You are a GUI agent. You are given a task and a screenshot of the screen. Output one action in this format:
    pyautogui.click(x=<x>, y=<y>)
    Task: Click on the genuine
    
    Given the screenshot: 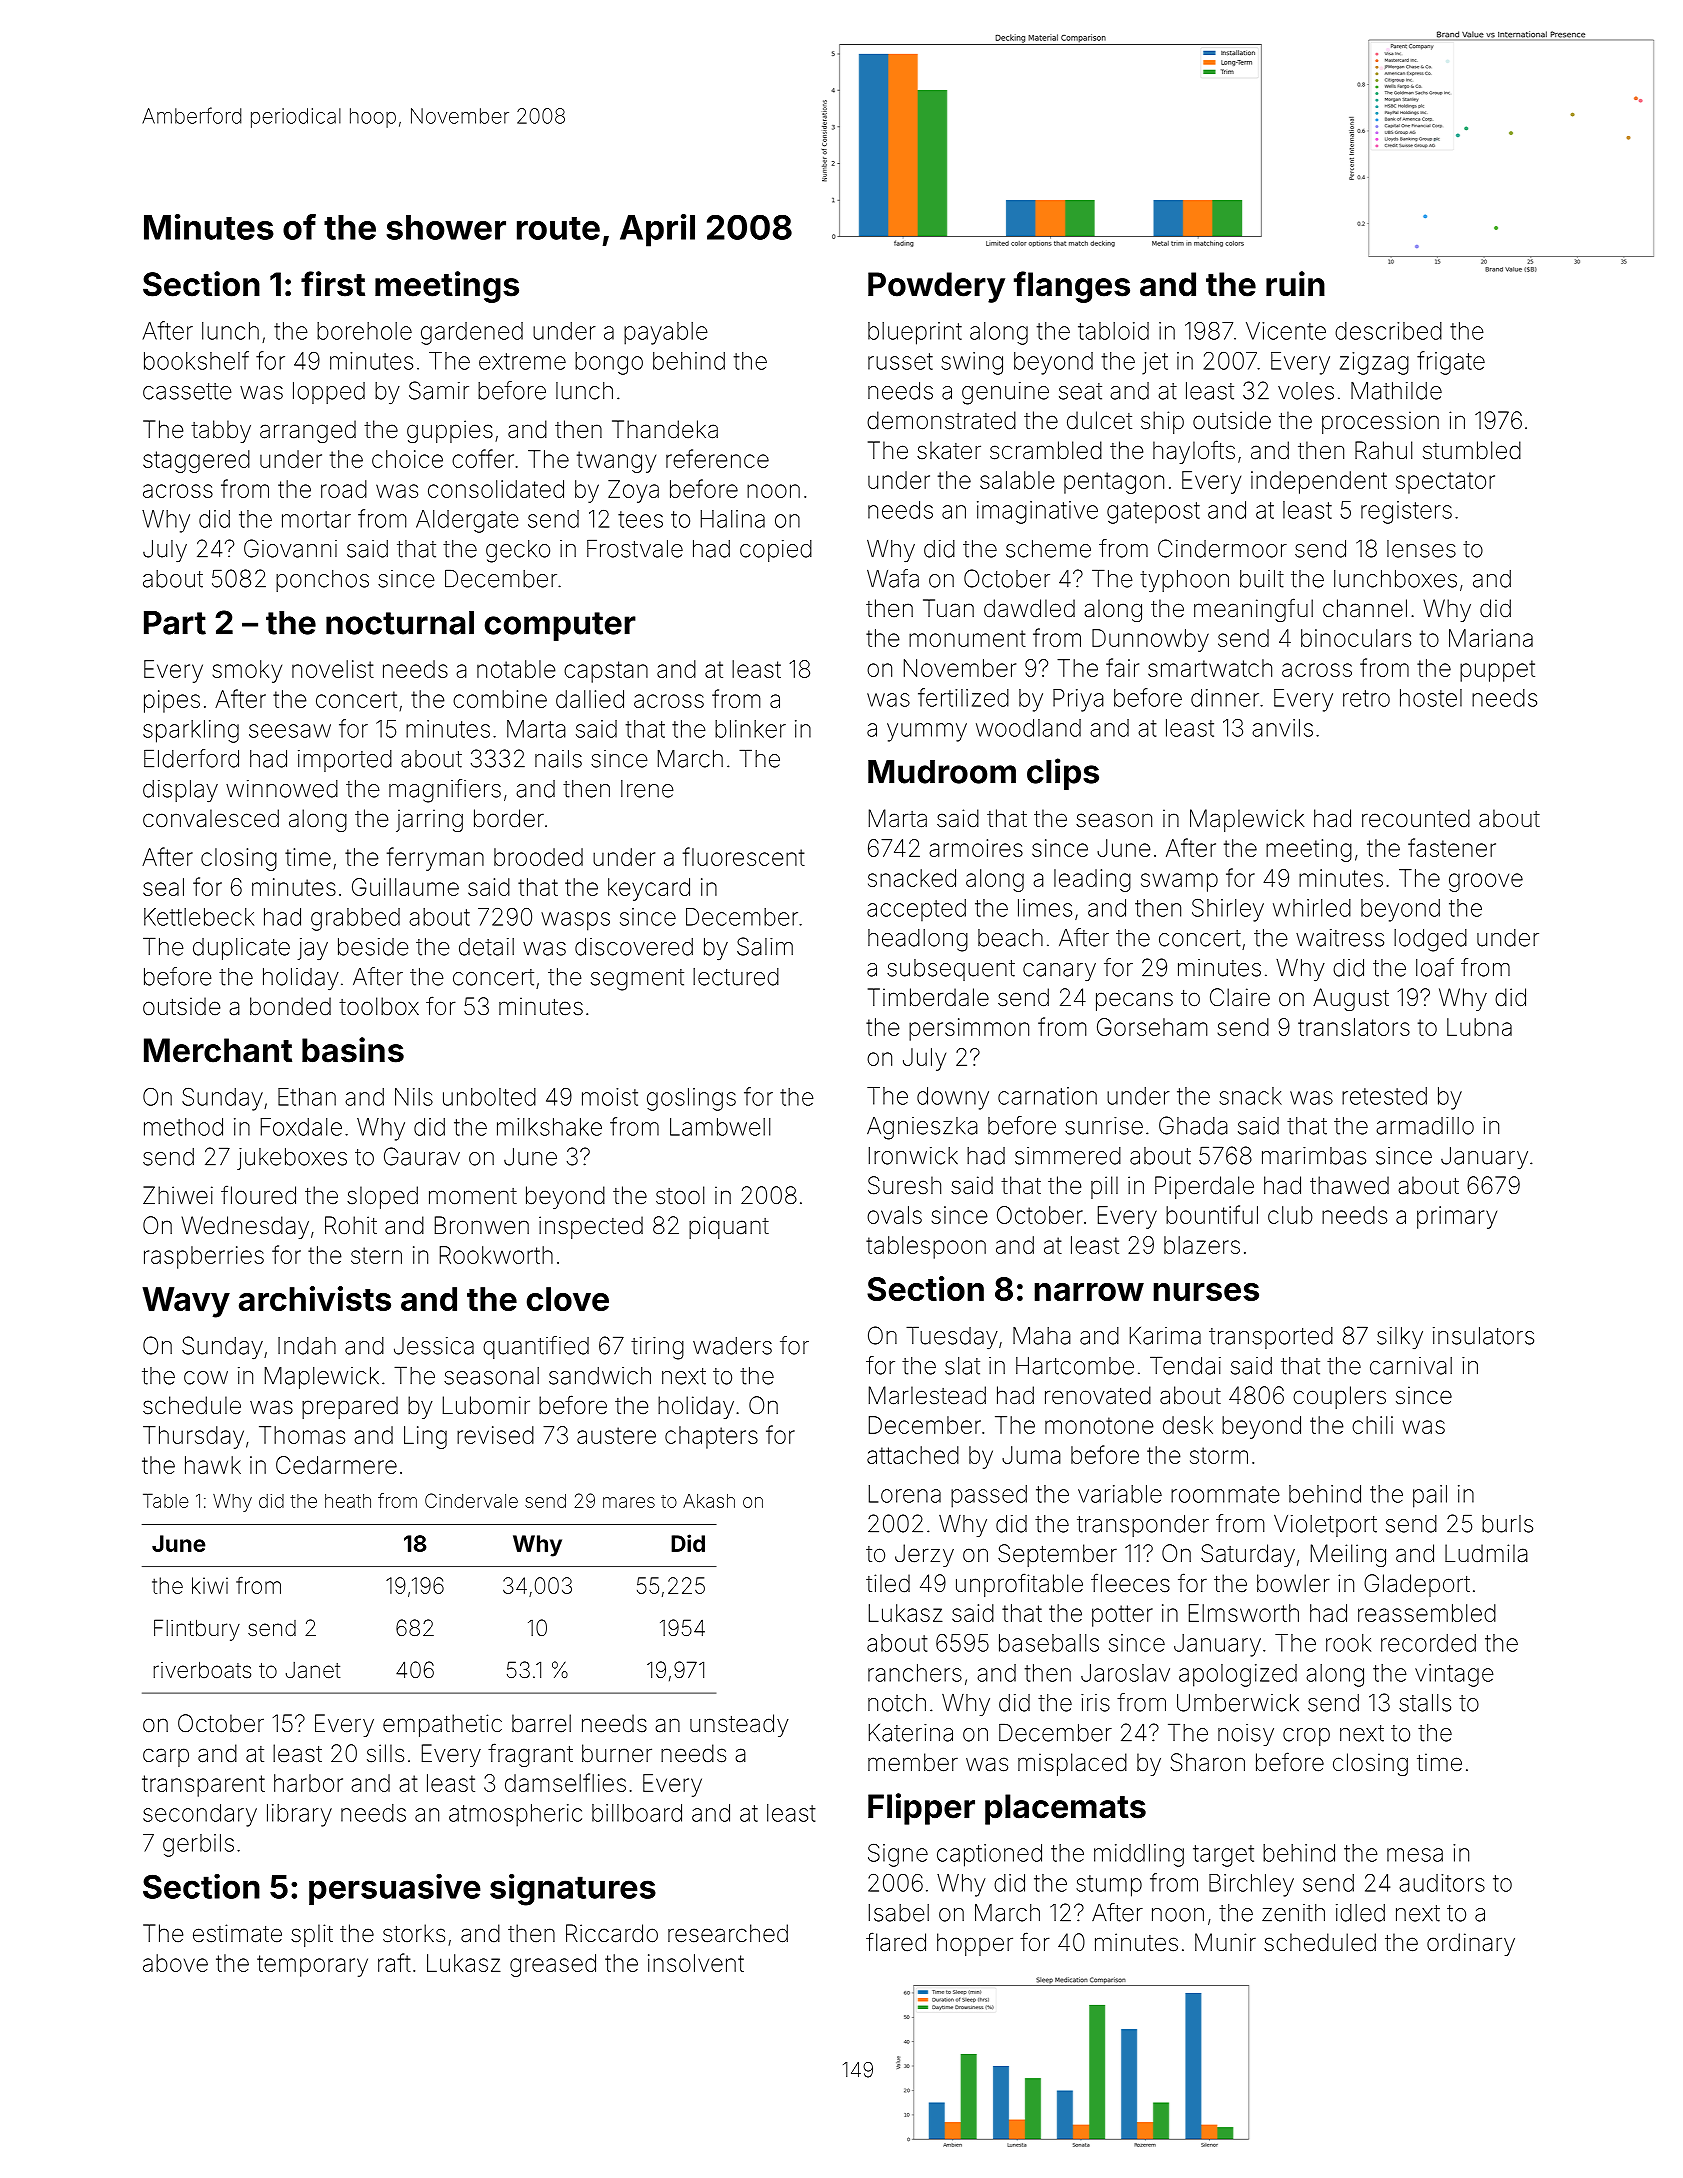 What is the action you would take?
    pyautogui.click(x=1005, y=393)
